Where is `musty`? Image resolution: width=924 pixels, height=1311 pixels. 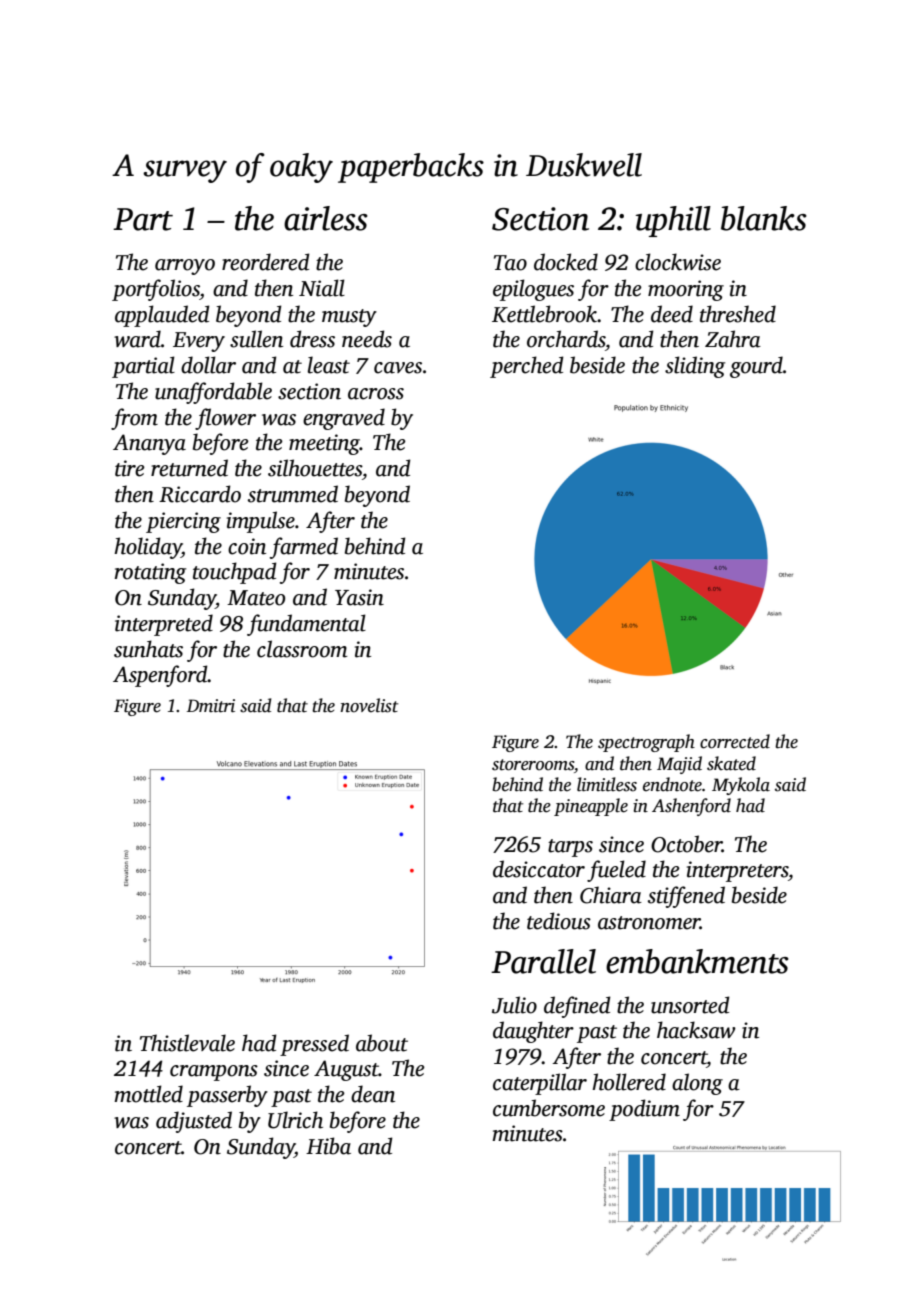 musty is located at coordinates (349, 318).
